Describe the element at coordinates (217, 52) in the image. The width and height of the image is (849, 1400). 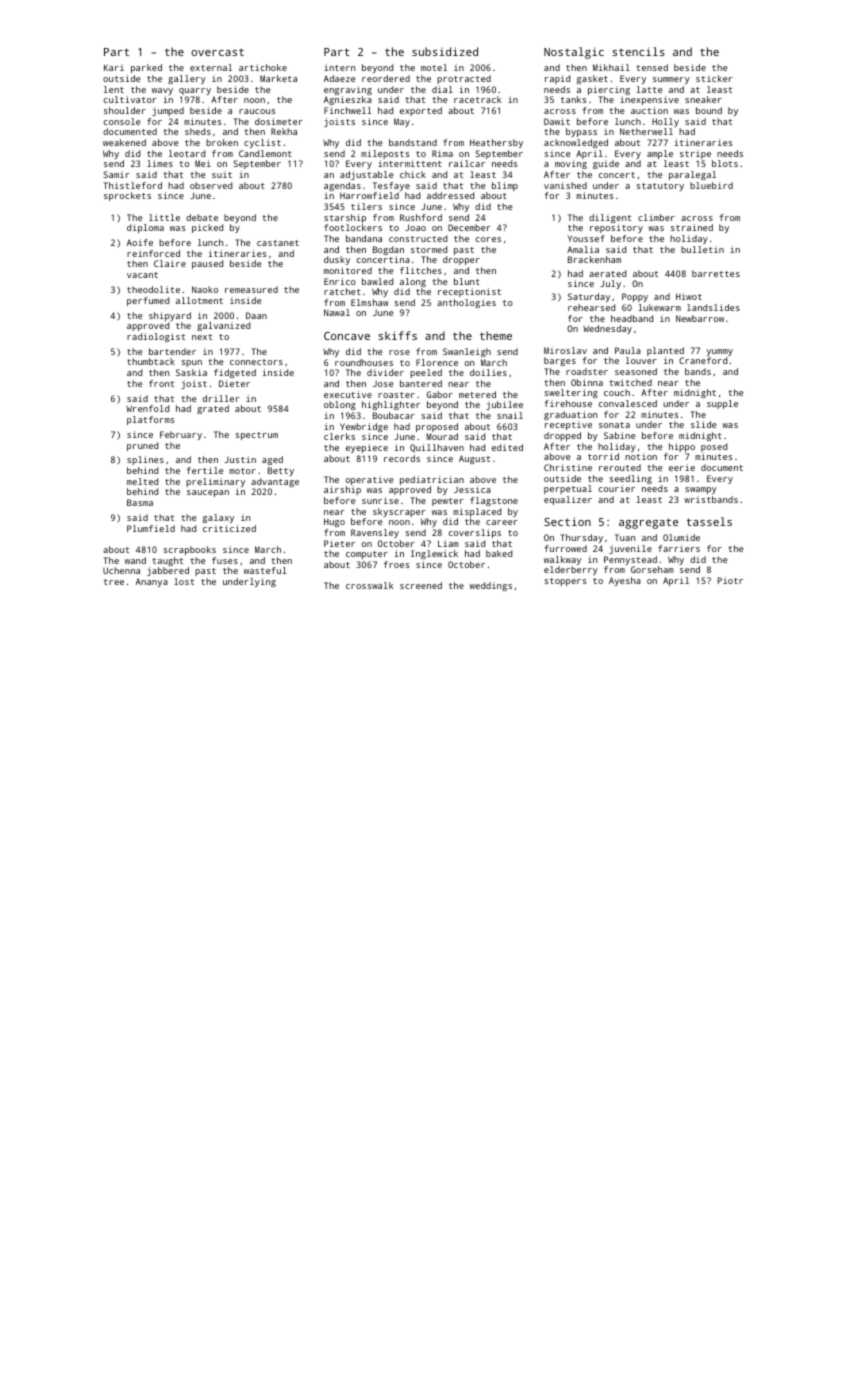
I see `overcast` at that location.
